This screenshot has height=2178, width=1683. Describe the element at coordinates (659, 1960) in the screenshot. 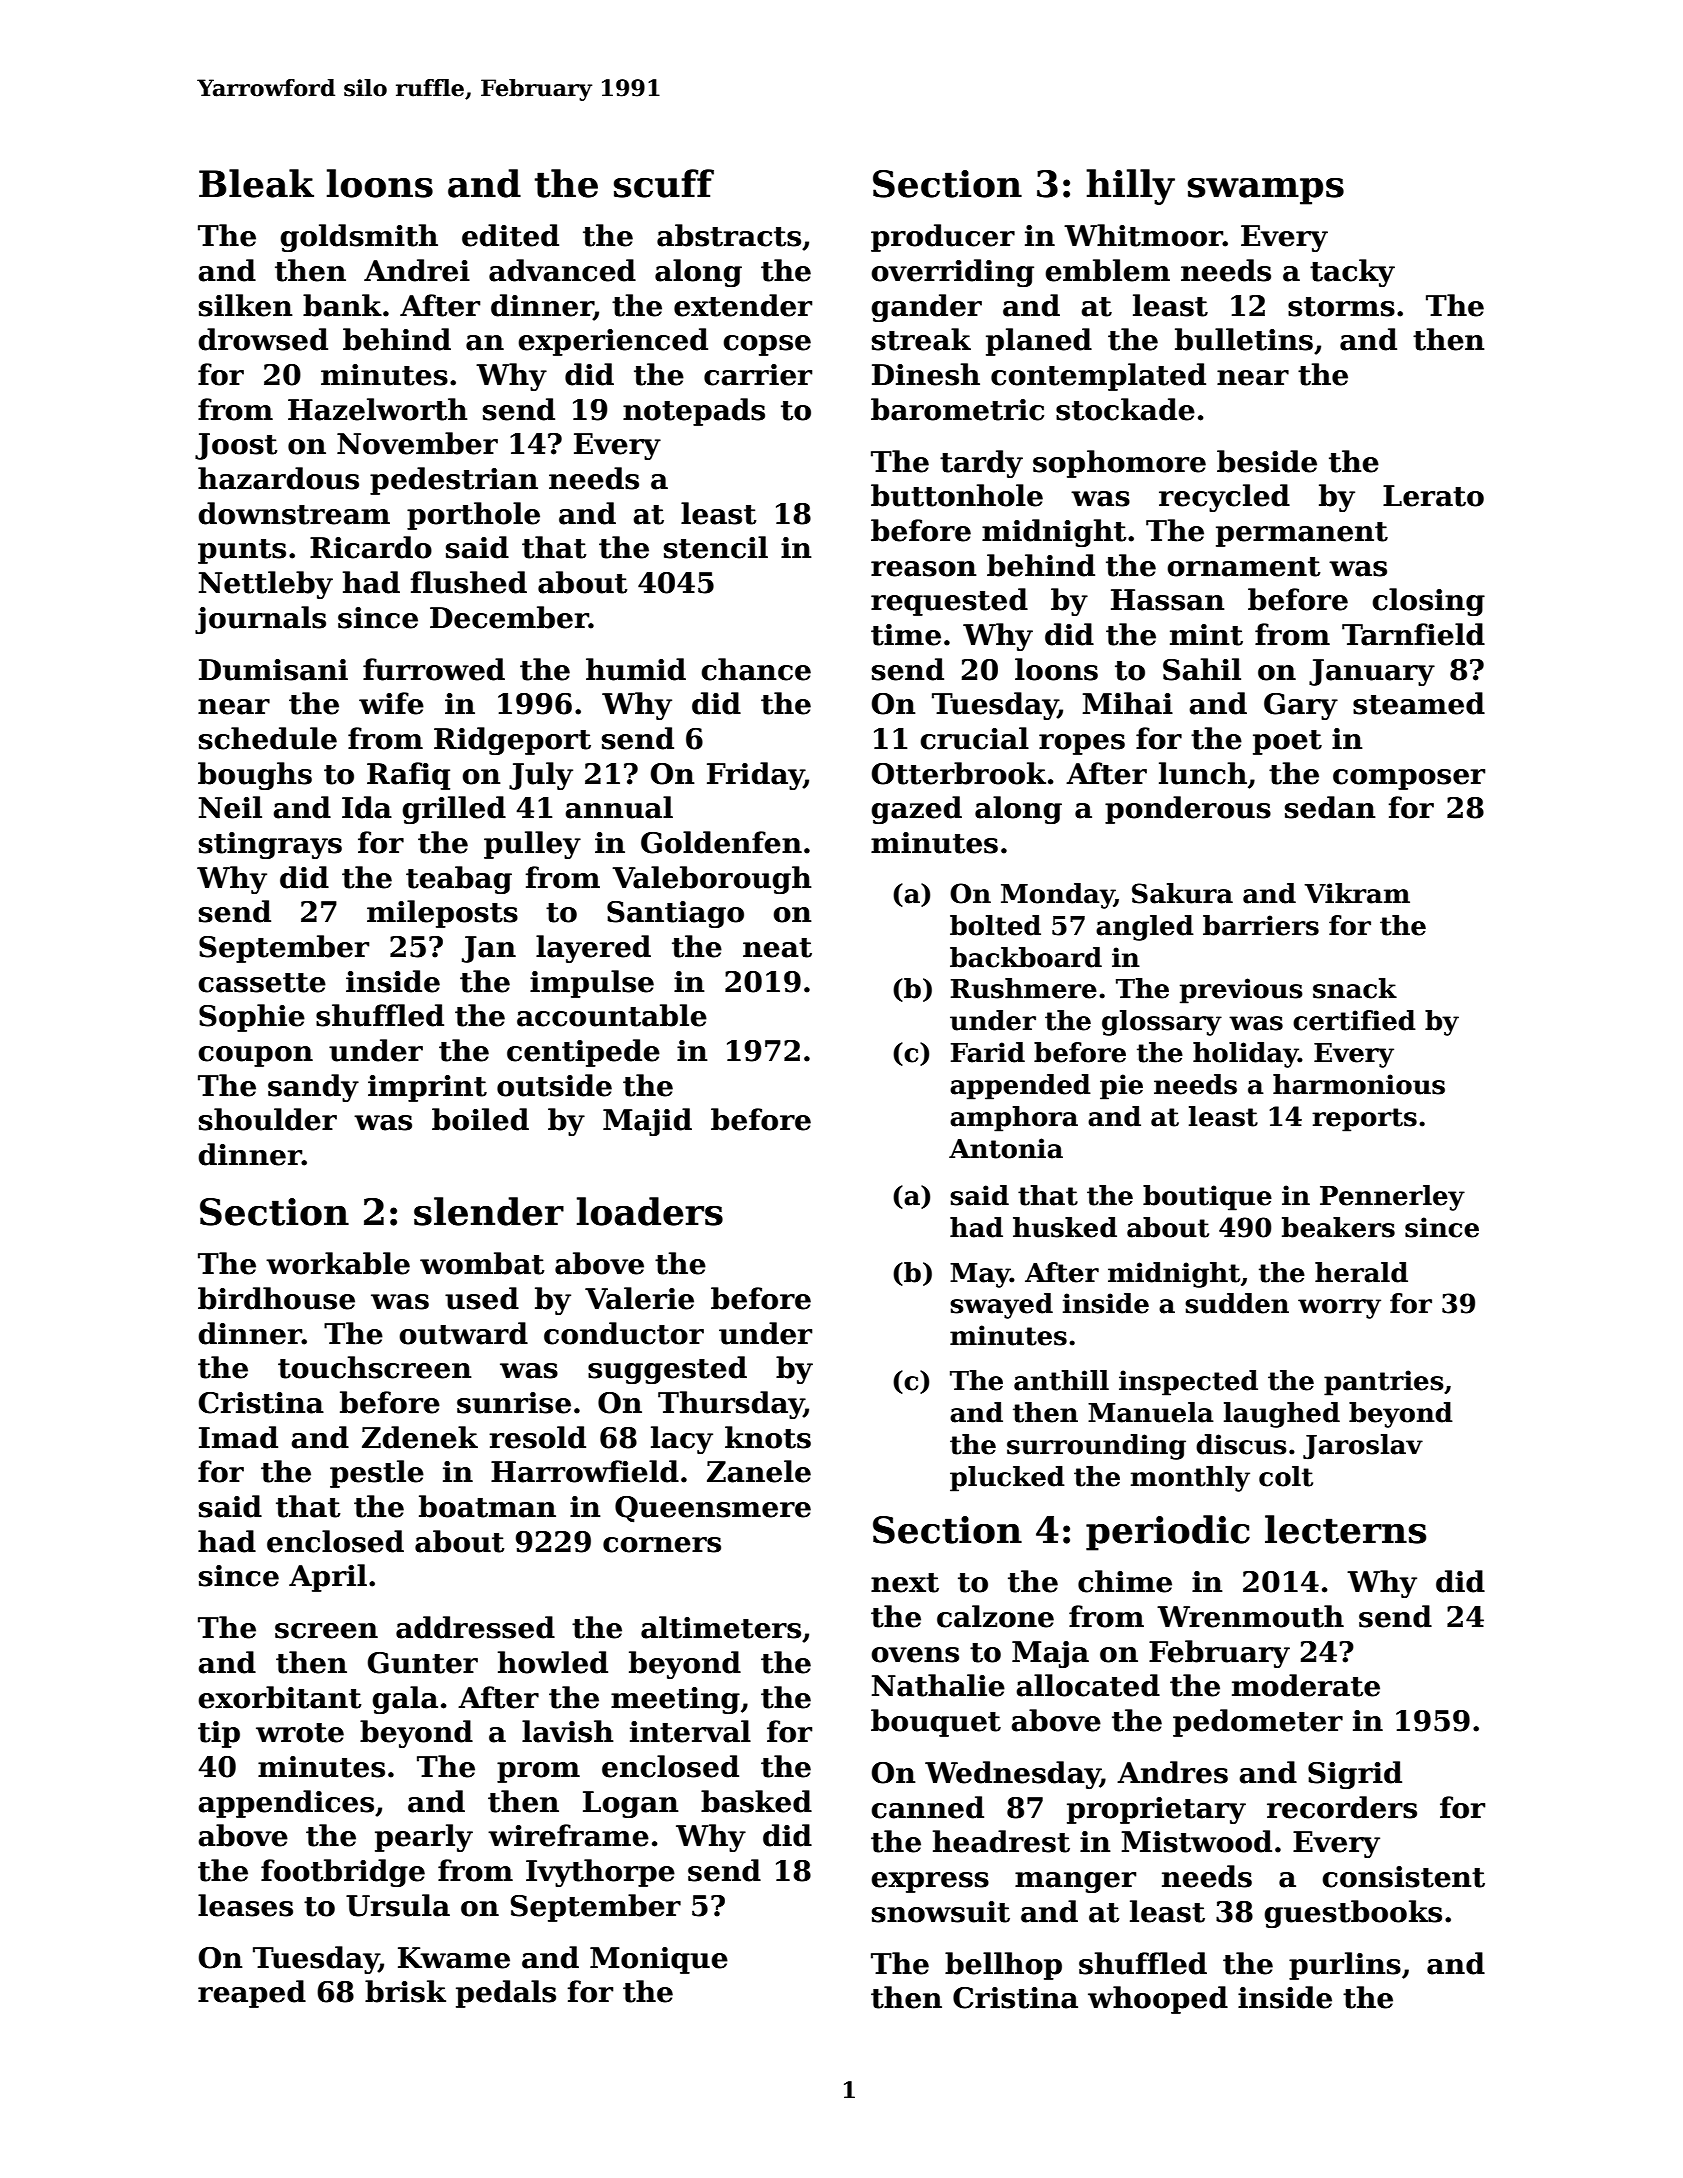

I see `Monique` at that location.
